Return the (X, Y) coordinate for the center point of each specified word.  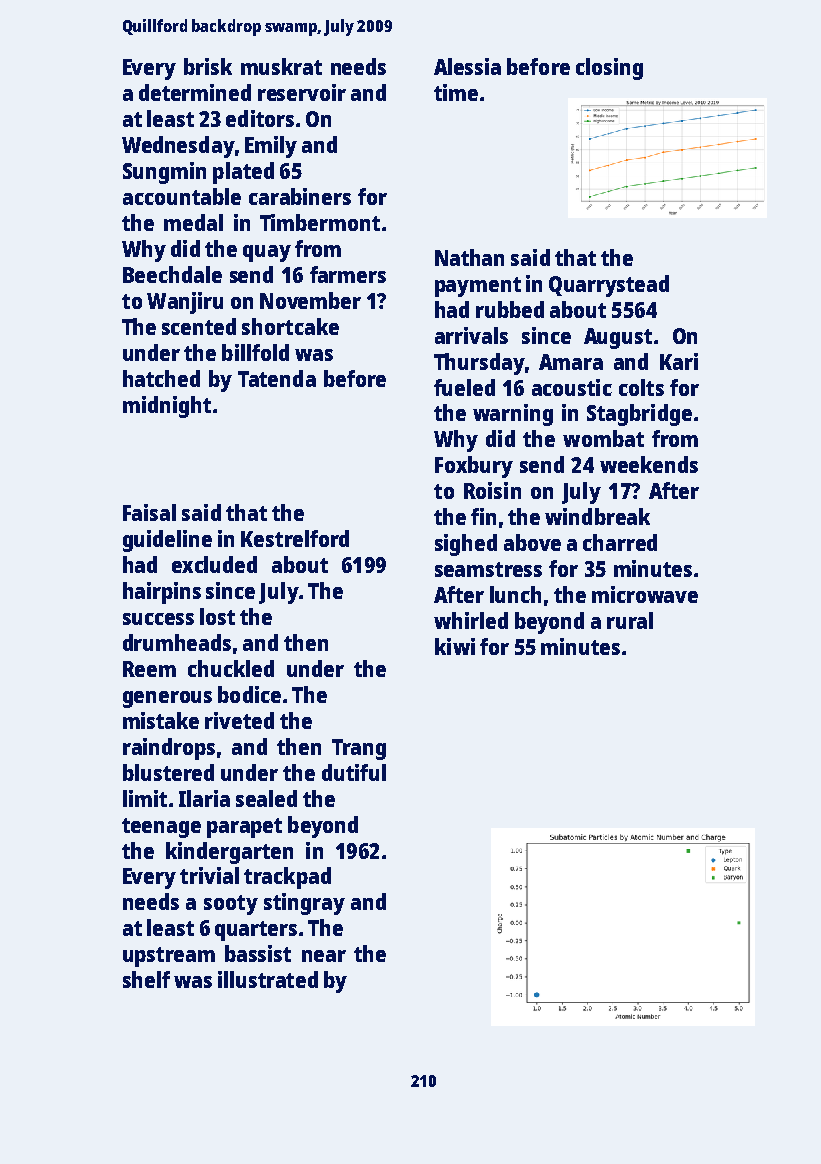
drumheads (177, 642)
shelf (146, 979)
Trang (359, 749)
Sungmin (164, 173)
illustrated (268, 979)
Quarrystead (609, 286)
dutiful (354, 772)
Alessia (467, 66)
